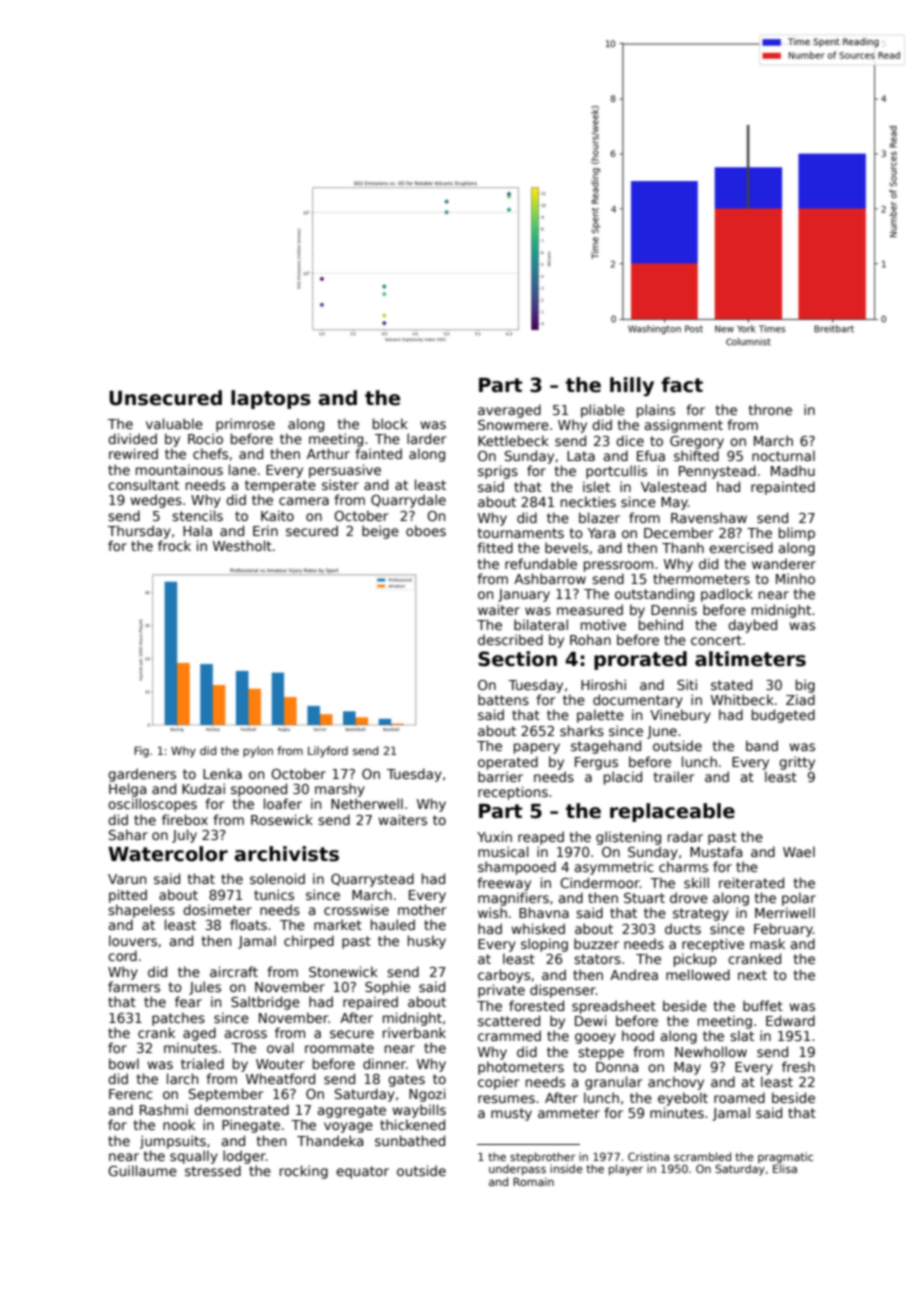 The width and height of the document is (924, 1308). What do you see at coordinates (533, 1181) in the document?
I see `Romain` at bounding box center [533, 1181].
